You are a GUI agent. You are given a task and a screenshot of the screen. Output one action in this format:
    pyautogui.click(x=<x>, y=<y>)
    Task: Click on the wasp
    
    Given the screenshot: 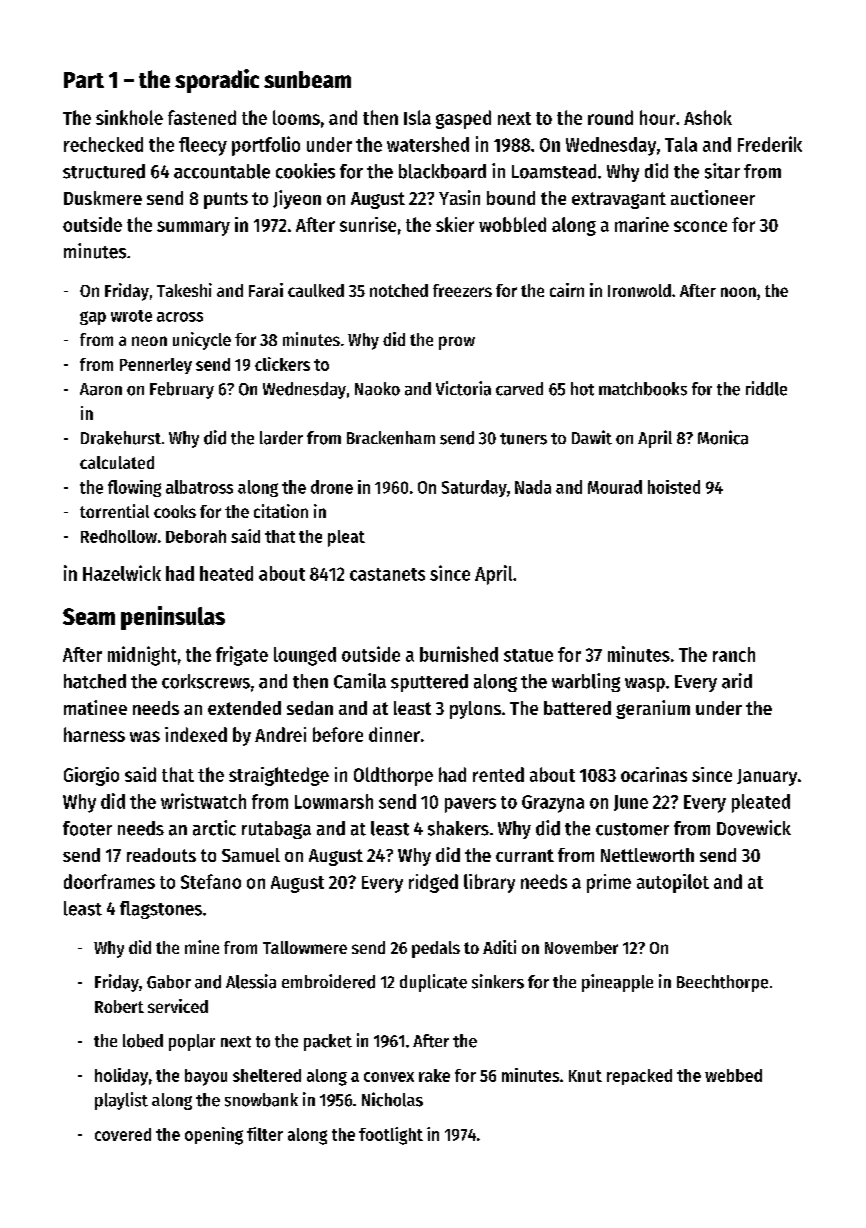 What is the action you would take?
    pyautogui.click(x=645, y=685)
